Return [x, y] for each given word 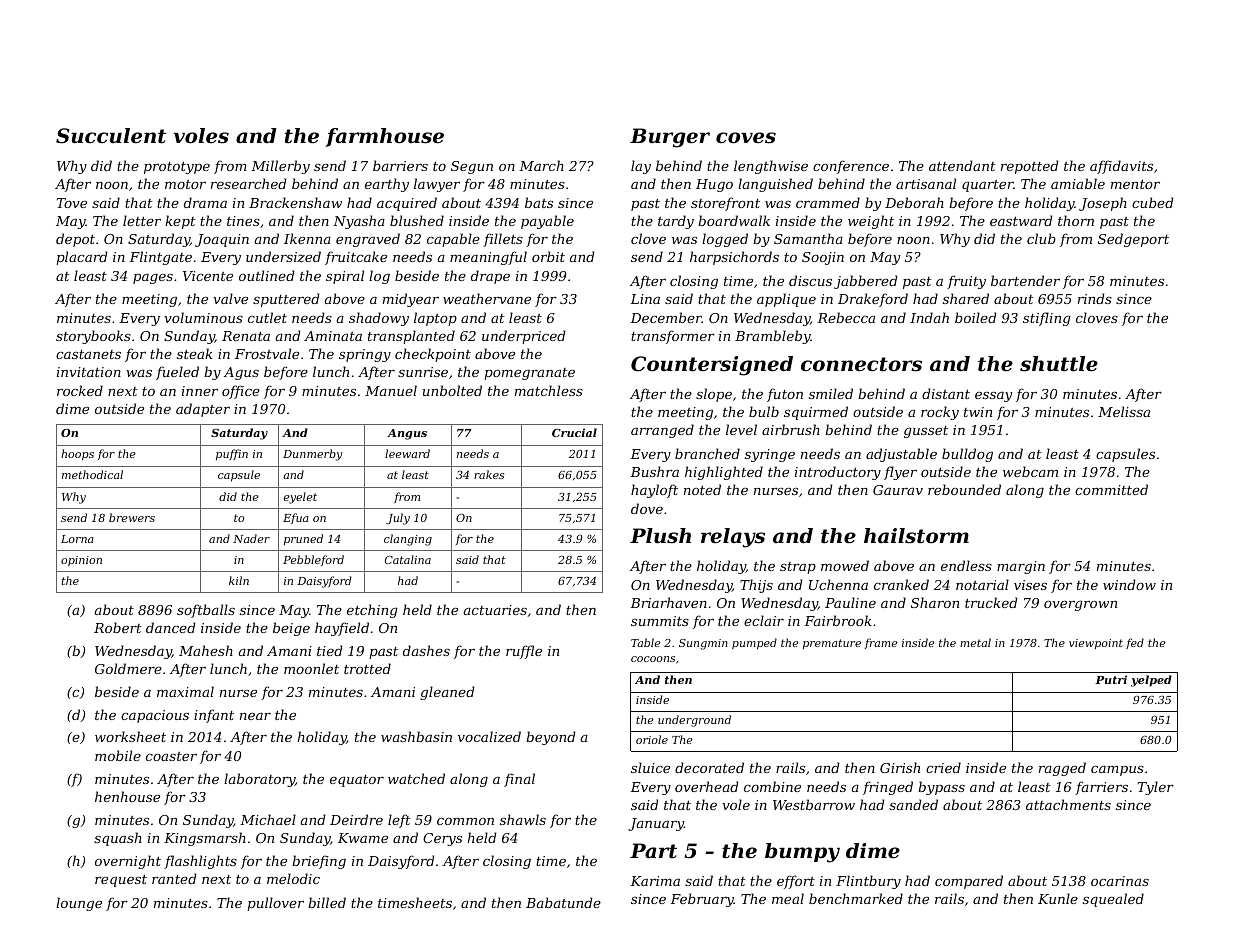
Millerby [280, 167]
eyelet [300, 498]
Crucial [574, 432]
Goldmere [128, 668]
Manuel [391, 390]
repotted [1030, 167]
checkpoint [433, 355]
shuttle [1059, 364]
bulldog [967, 455]
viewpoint [1096, 644]
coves [746, 138]
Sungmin [703, 644]
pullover [275, 904]
